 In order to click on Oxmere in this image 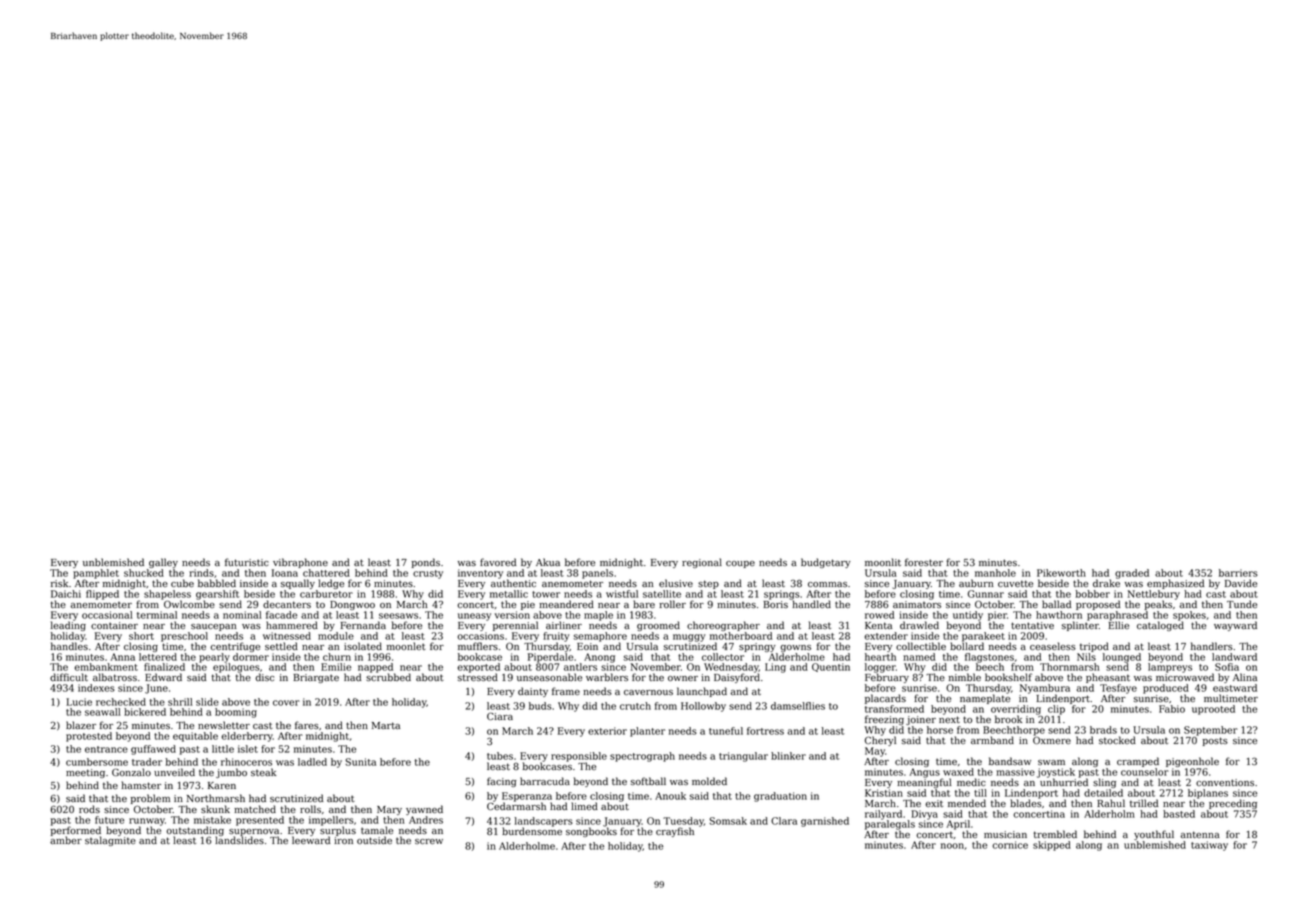, I will do `click(1052, 740)`.
